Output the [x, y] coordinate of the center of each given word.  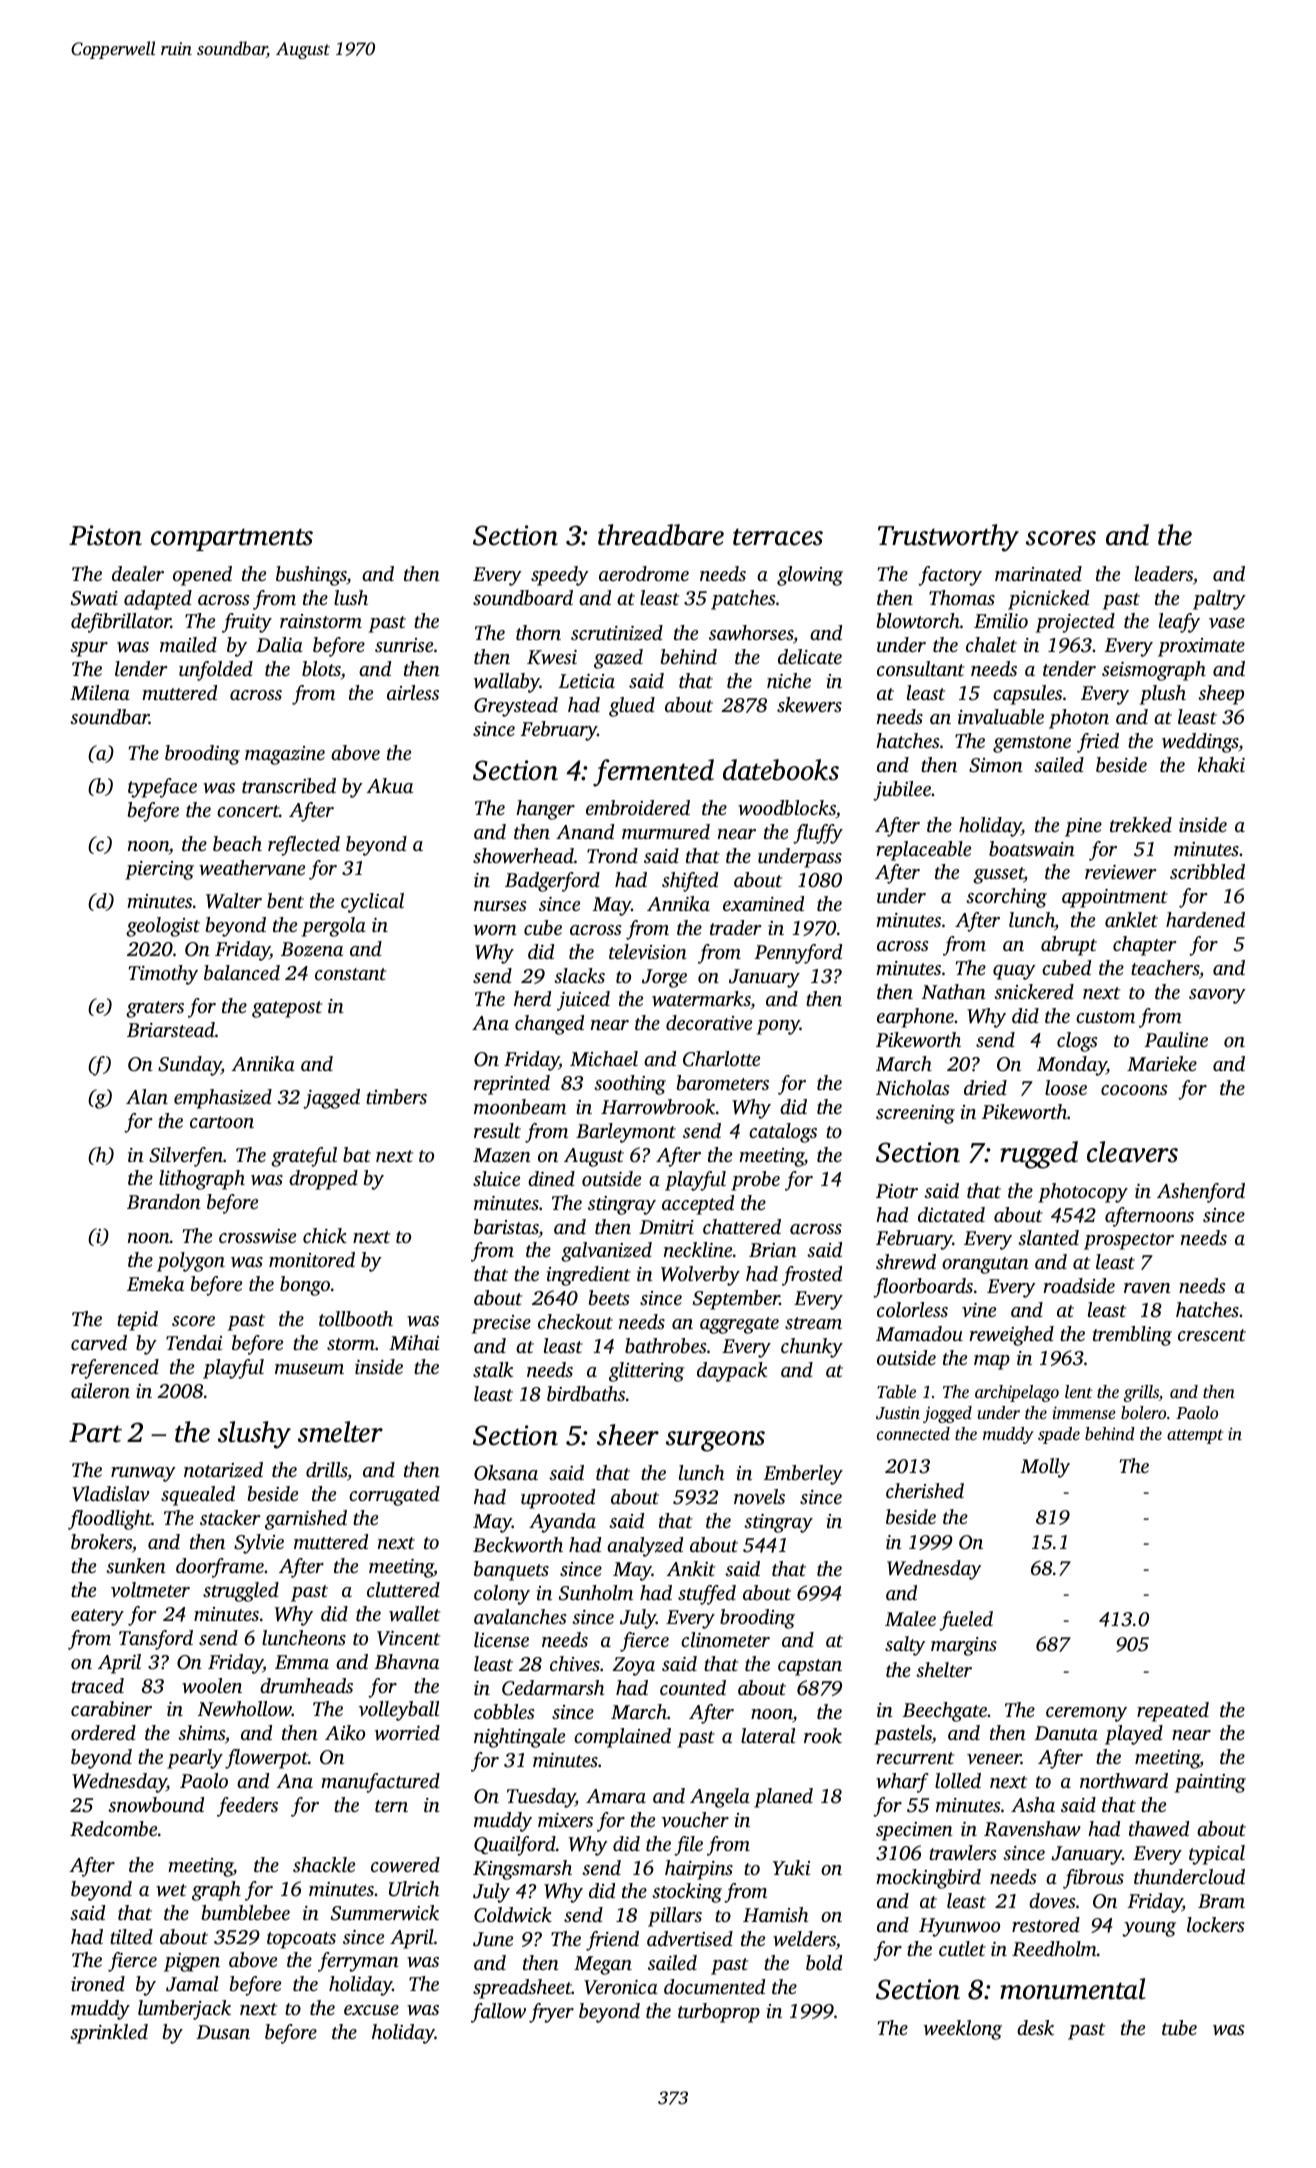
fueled [966, 1621]
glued [632, 707]
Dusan [223, 2032]
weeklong [963, 2030]
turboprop [719, 2013]
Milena [100, 692]
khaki [1221, 764]
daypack [732, 1372]
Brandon [164, 1201]
